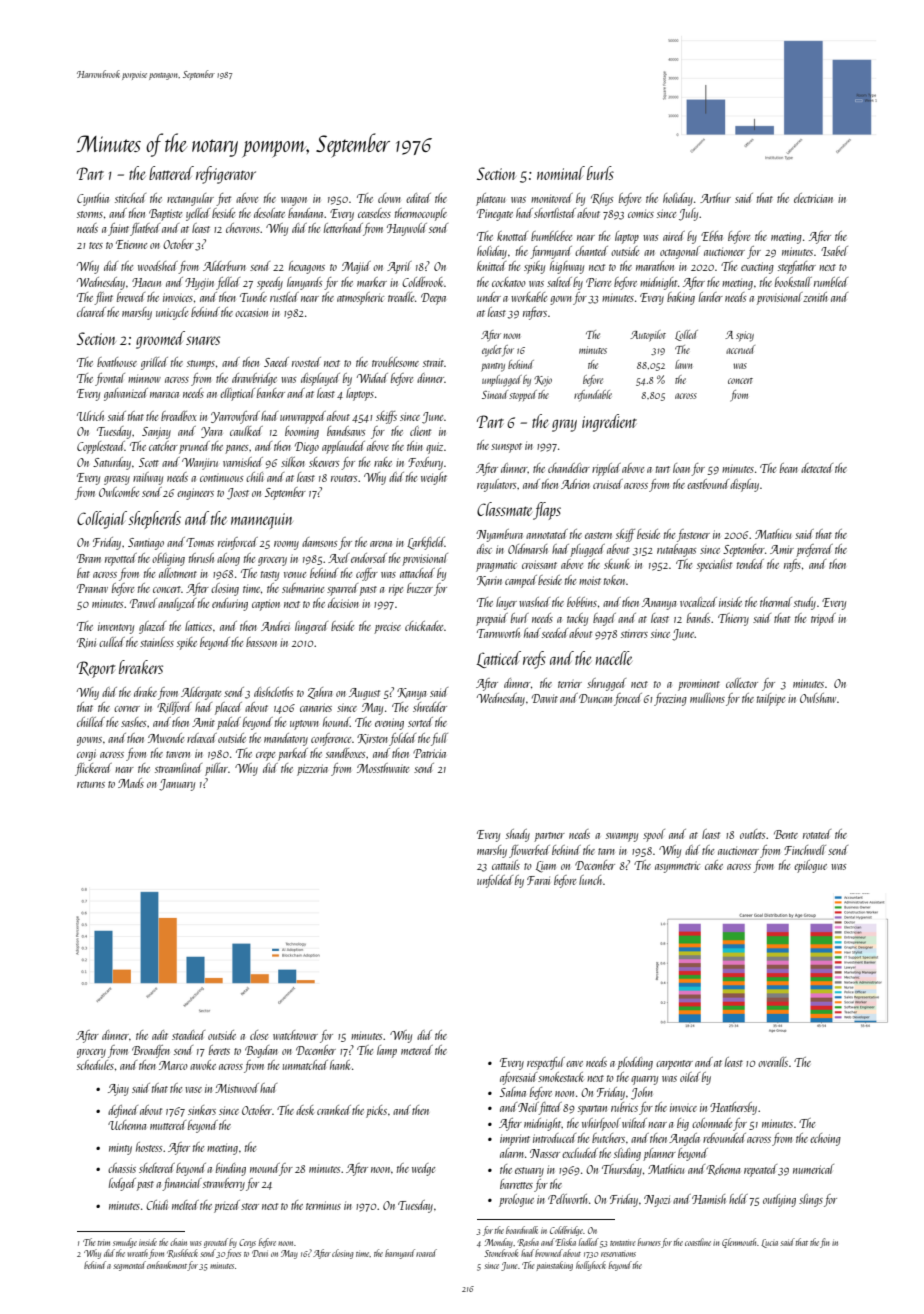  What do you see at coordinates (383, 768) in the screenshot?
I see `Mossthwaite` at bounding box center [383, 768].
